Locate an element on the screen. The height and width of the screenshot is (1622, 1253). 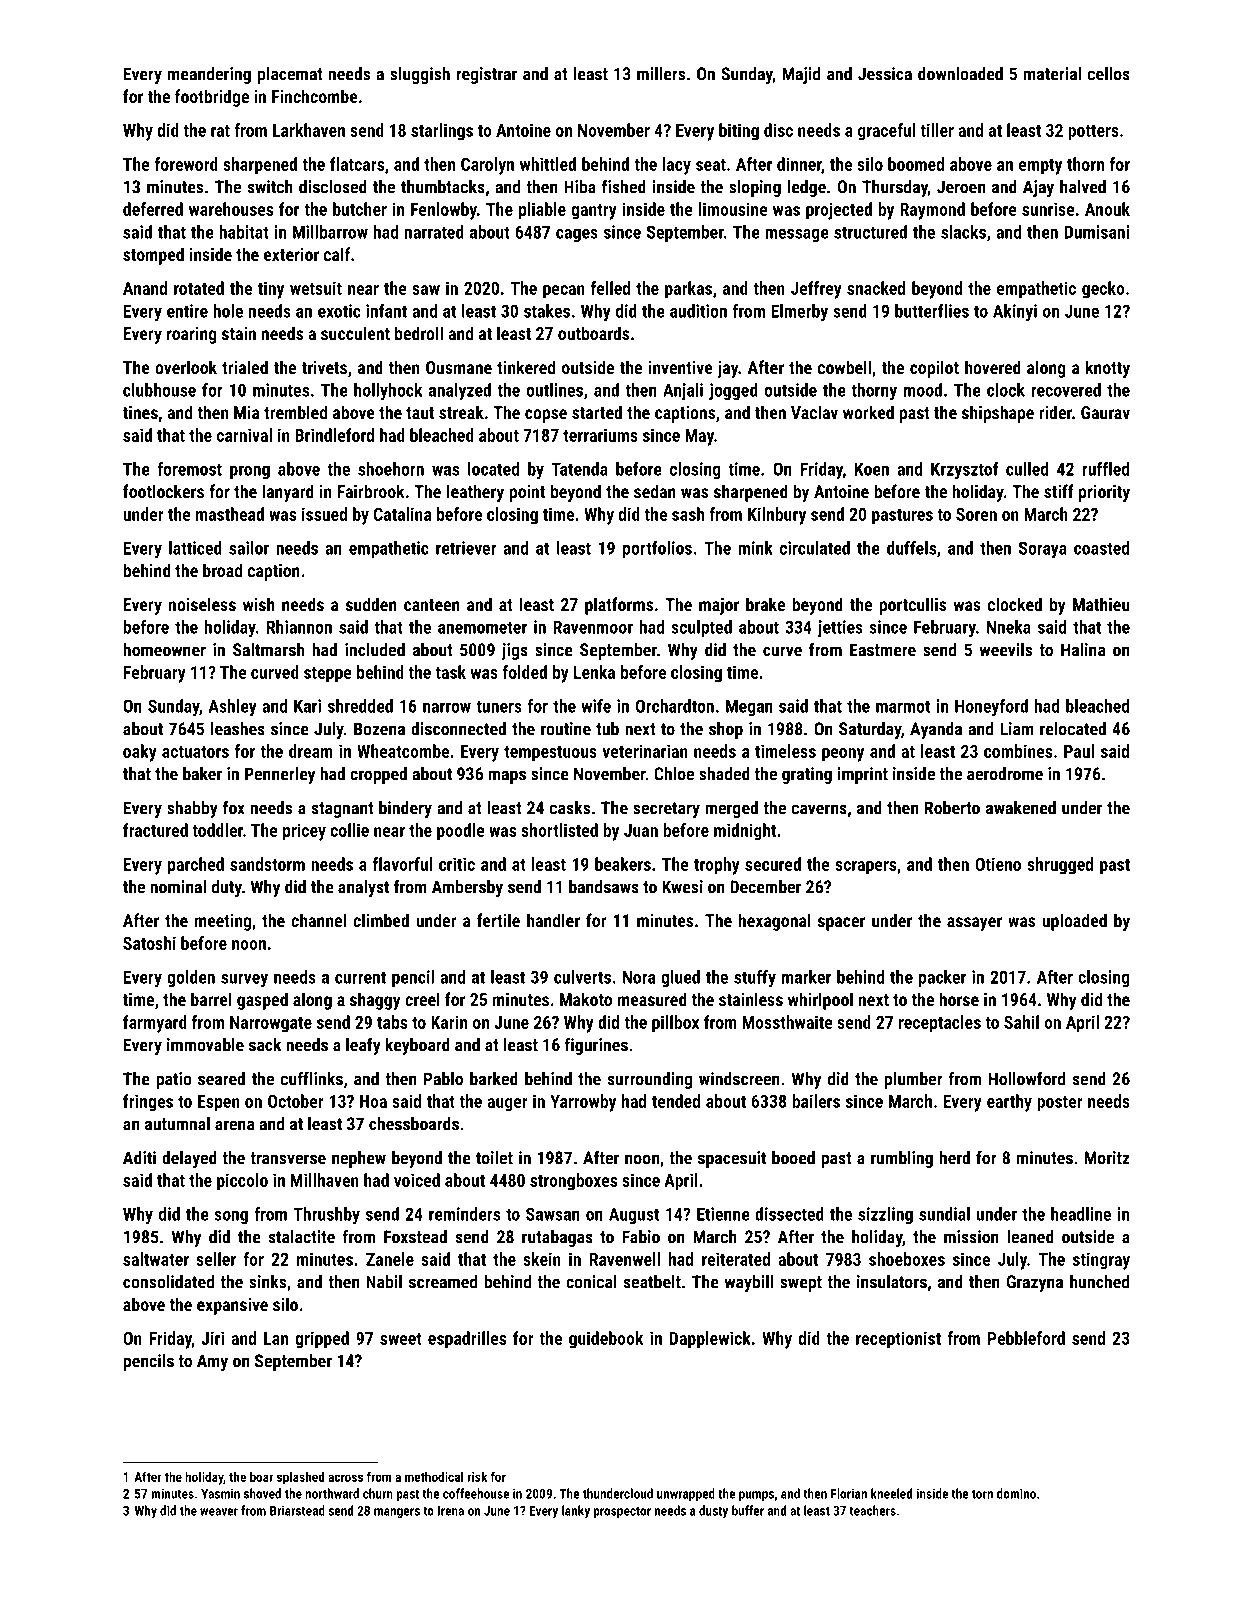
Koen is located at coordinates (872, 469).
